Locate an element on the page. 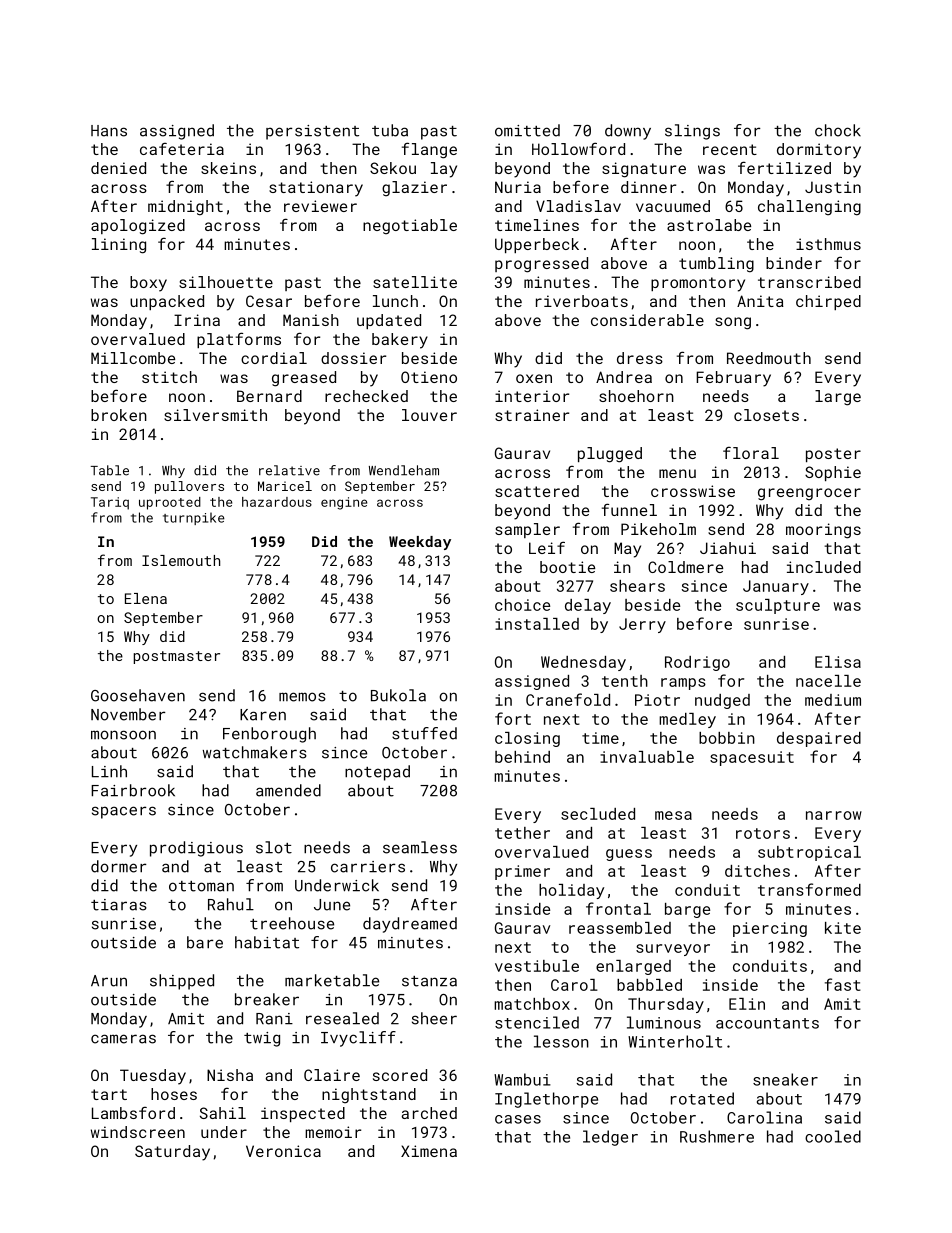 Image resolution: width=952 pixels, height=1233 pixels. riverboats is located at coordinates (582, 301).
